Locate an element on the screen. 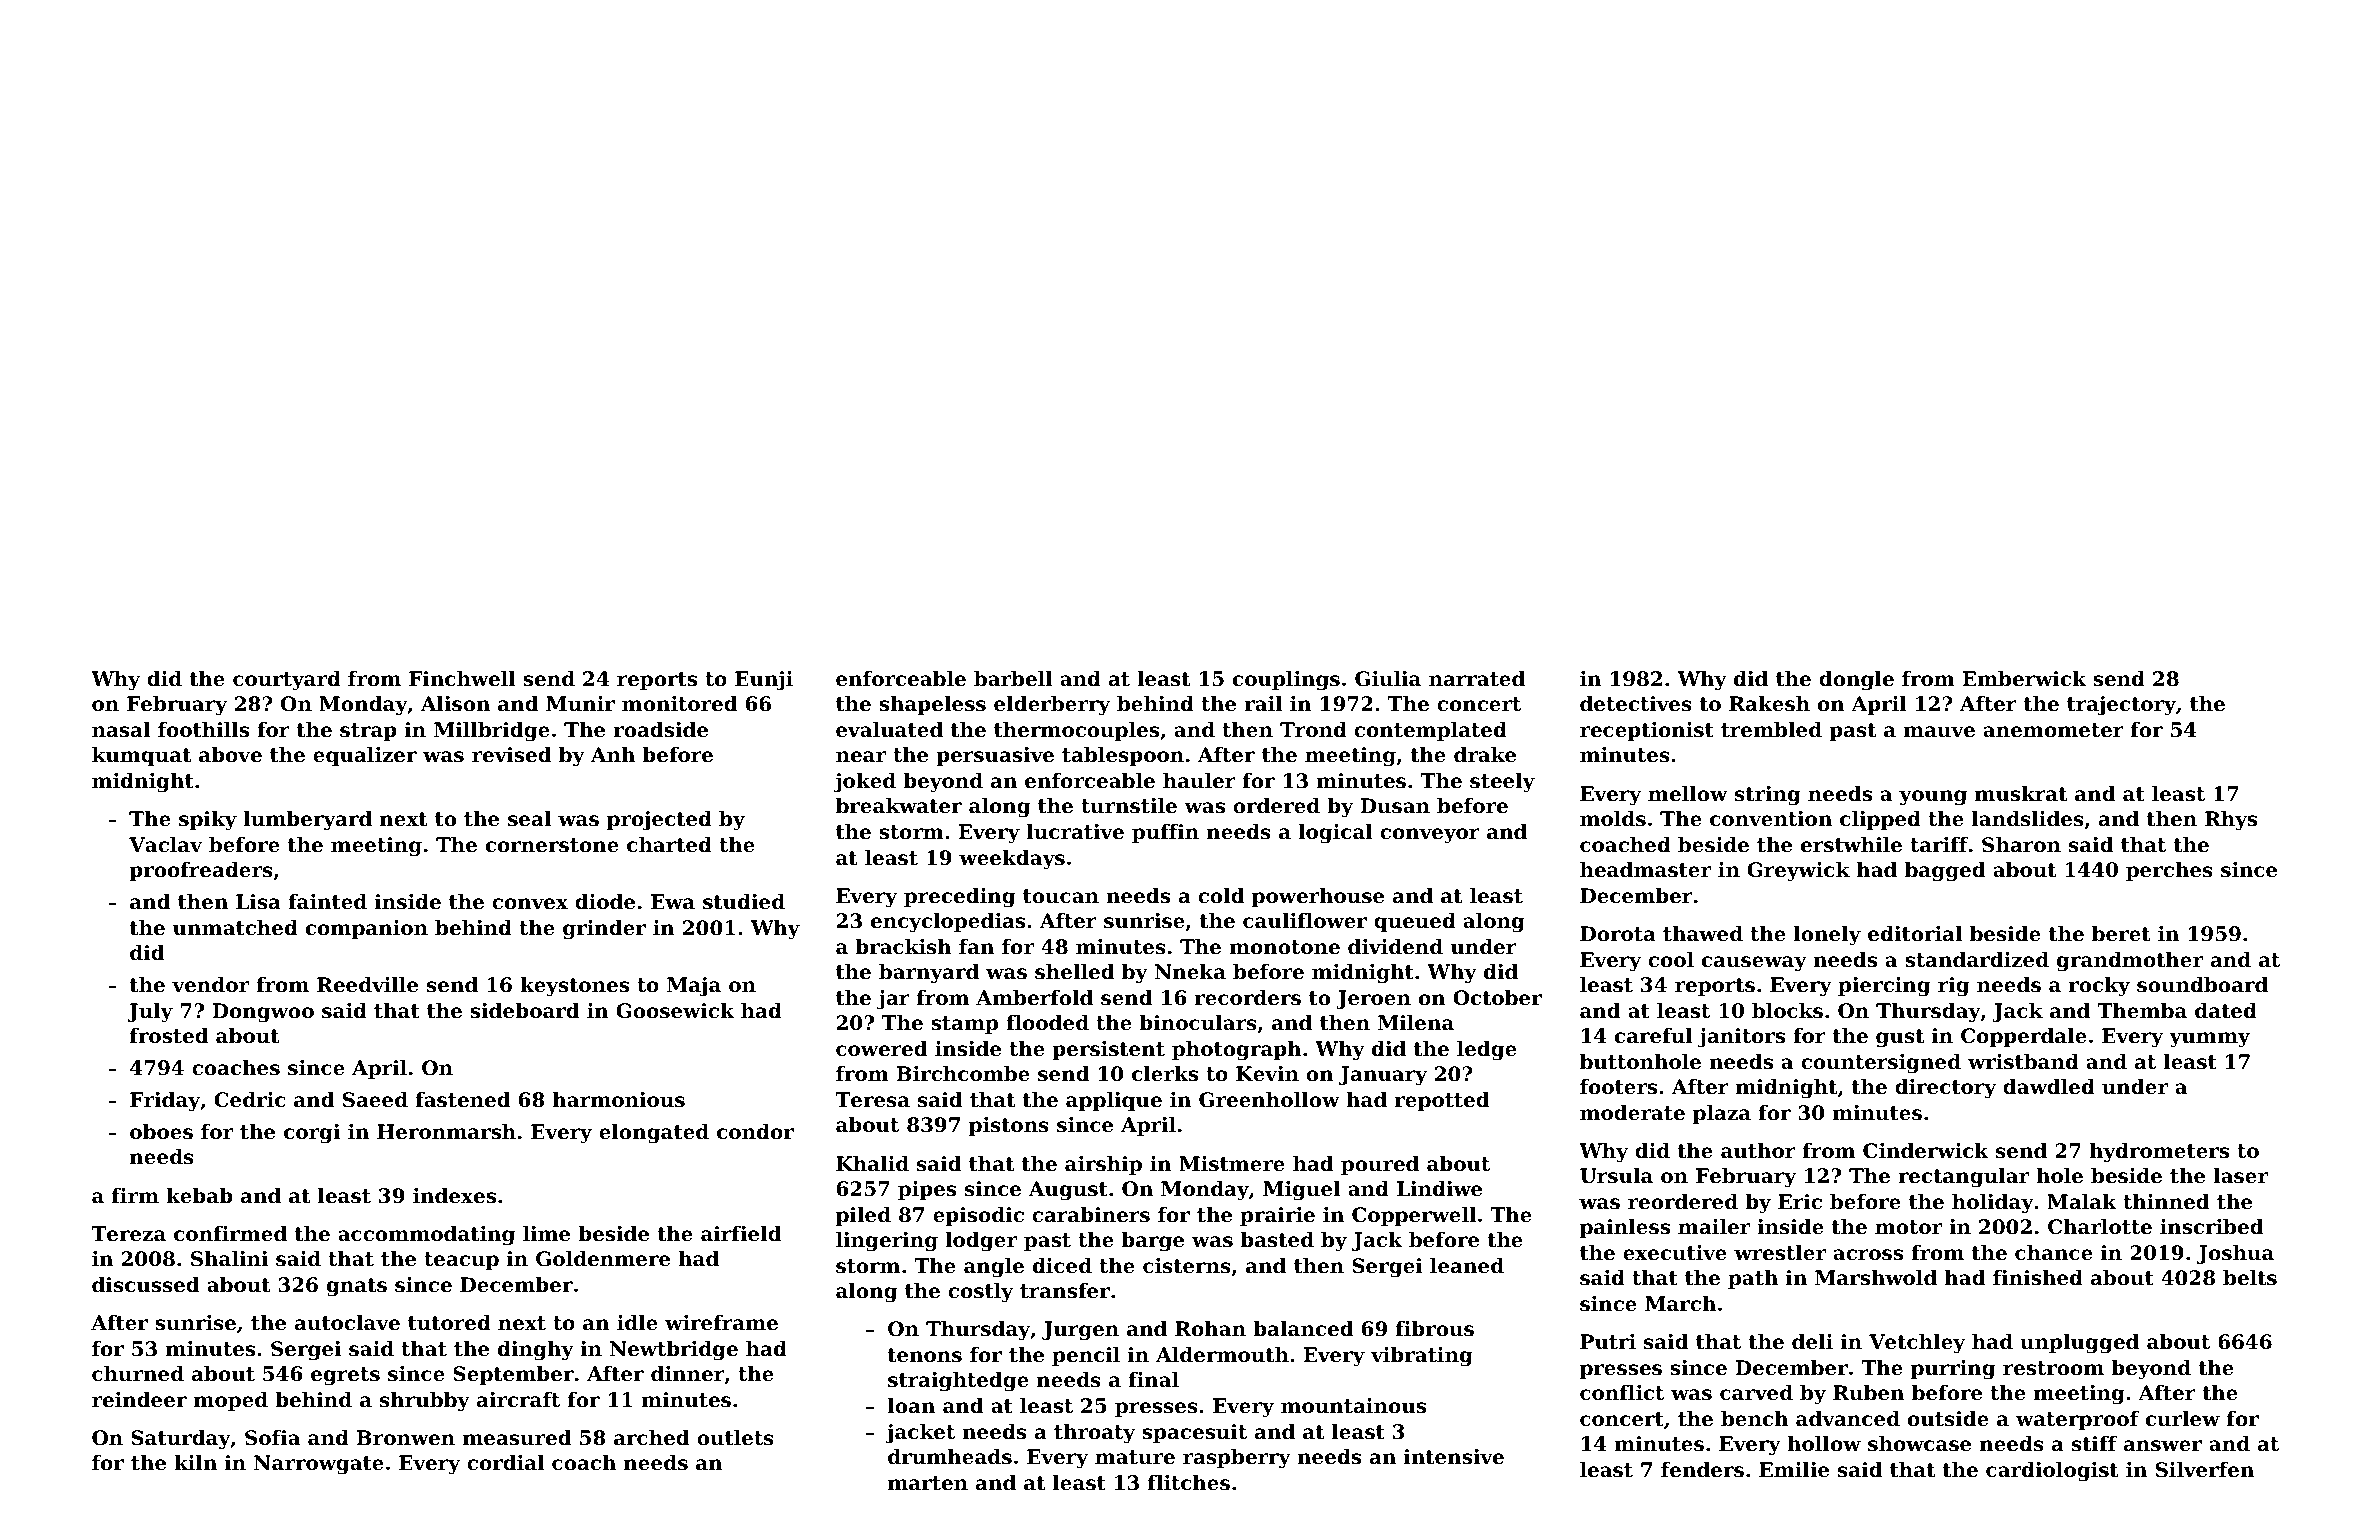 The width and height of the screenshot is (2380, 1540). executive is located at coordinates (1675, 1253).
